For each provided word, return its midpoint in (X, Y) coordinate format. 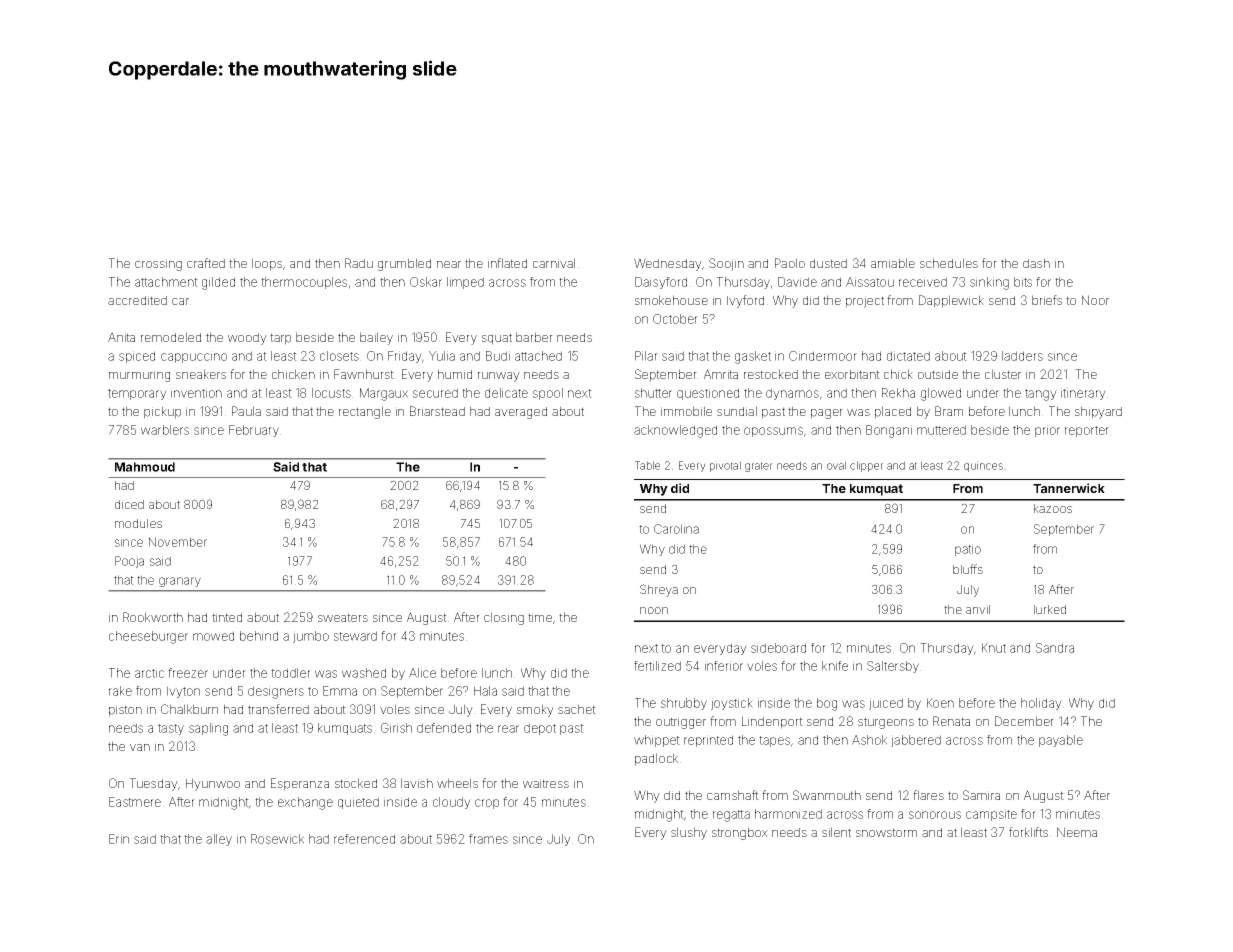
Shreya (659, 590)
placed (893, 412)
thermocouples (304, 283)
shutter (653, 393)
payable (1061, 741)
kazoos (1053, 508)
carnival (554, 263)
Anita (121, 337)
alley (219, 840)
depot (540, 729)
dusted (828, 263)
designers (276, 692)
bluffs (968, 569)
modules (138, 523)
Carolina (676, 529)
